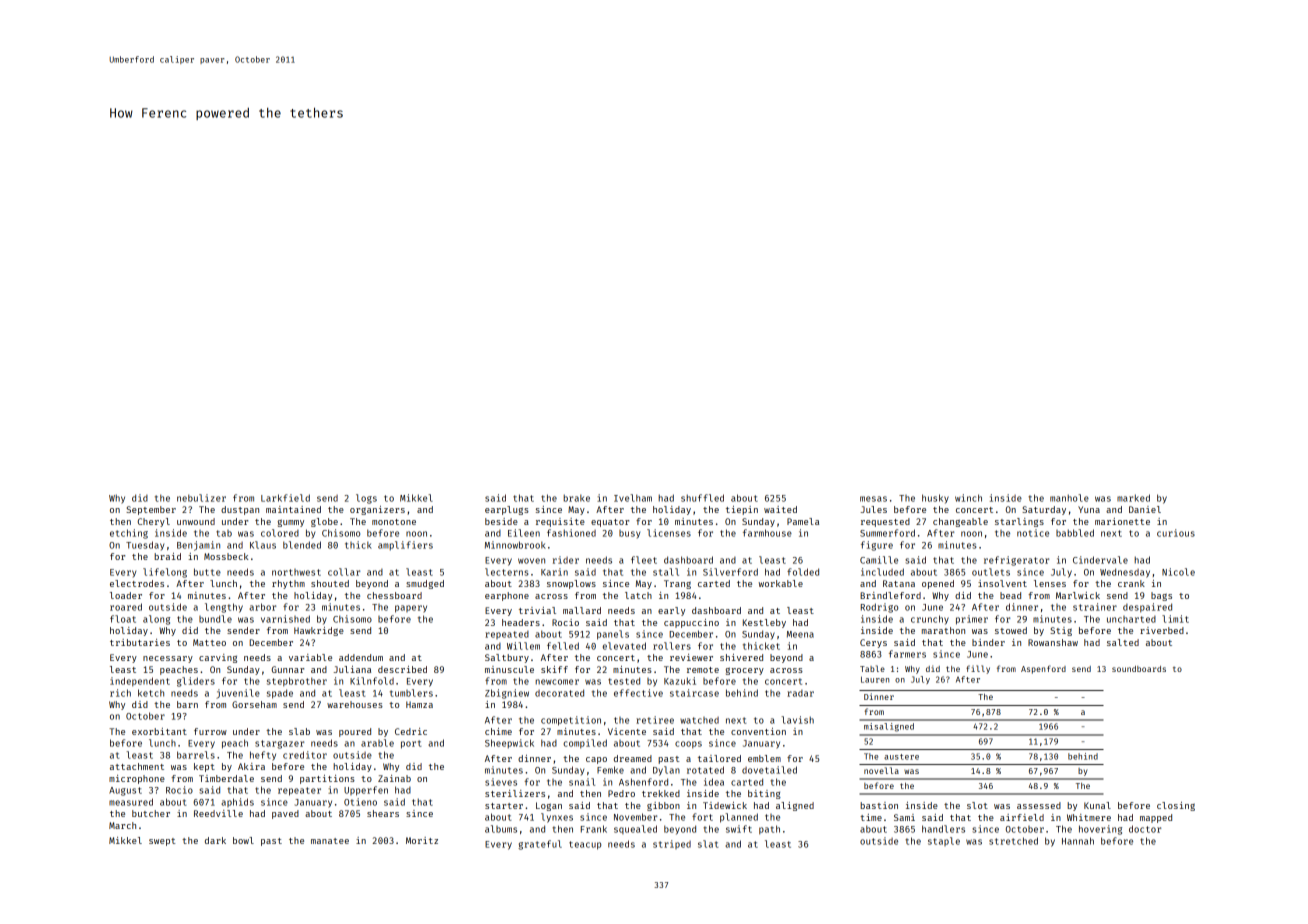  I want to click on manatee, so click(330, 841).
